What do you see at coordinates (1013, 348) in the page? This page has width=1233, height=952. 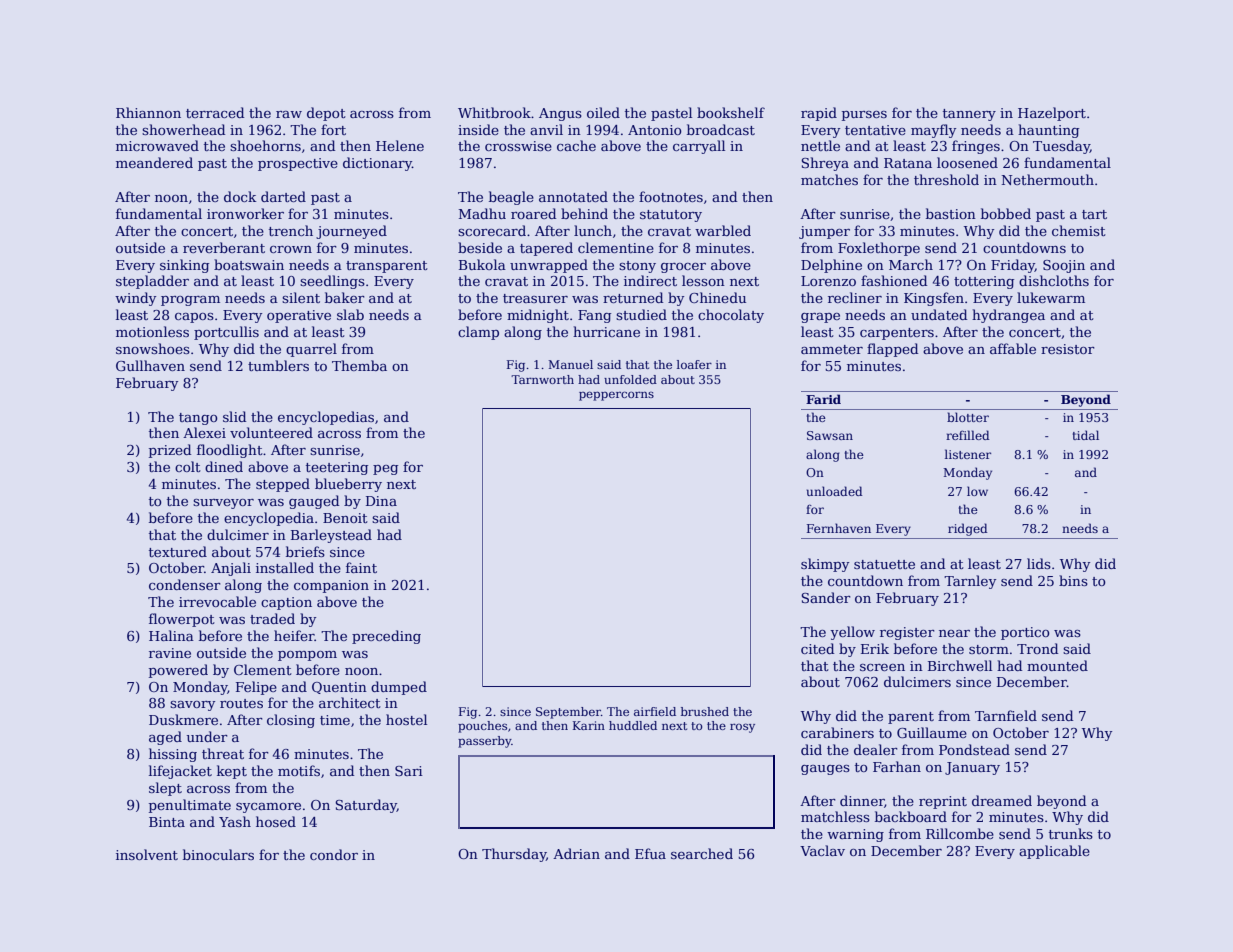 I see `affable` at bounding box center [1013, 348].
